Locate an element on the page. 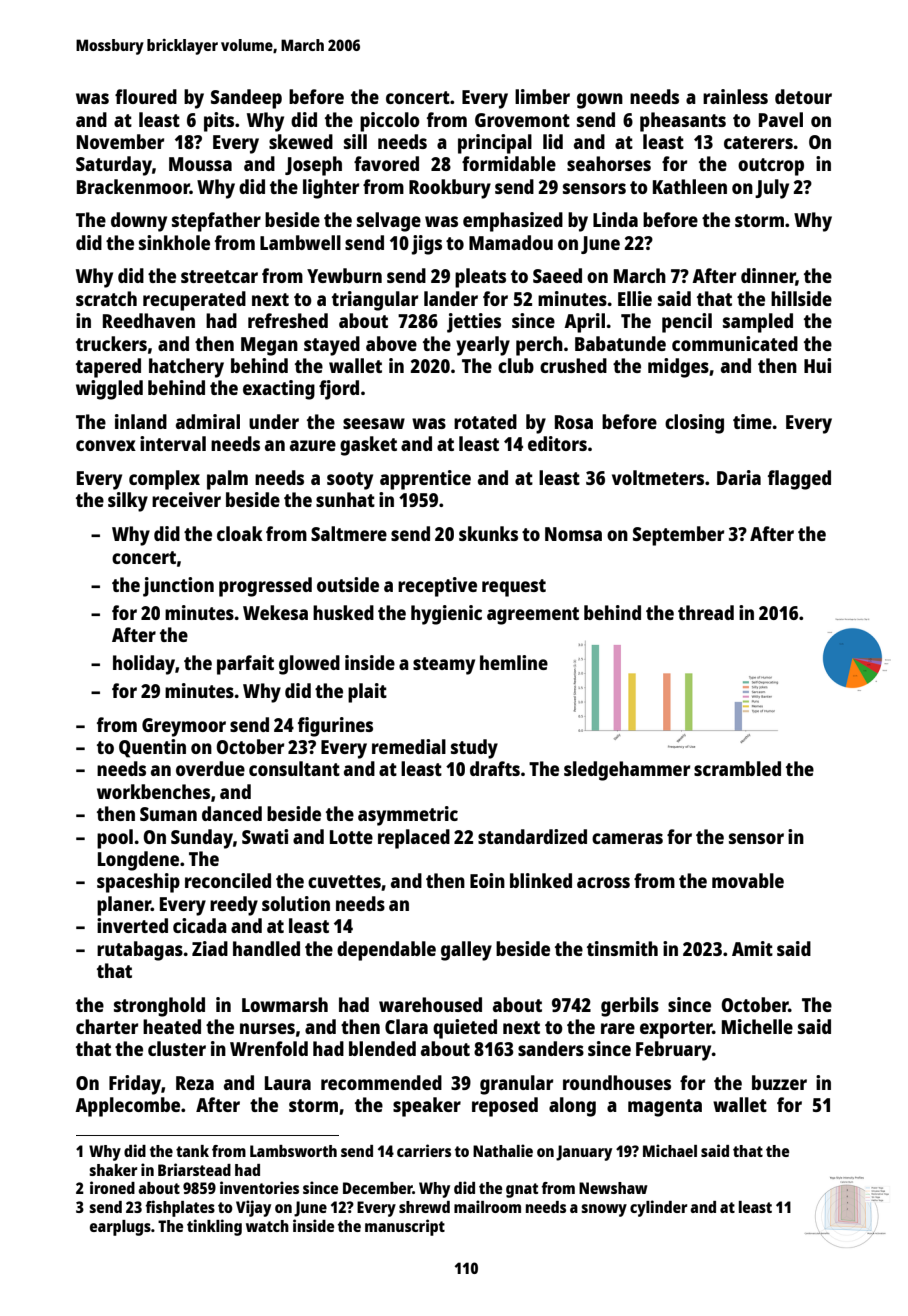 This document has height=1316, width=908. floured is located at coordinates (146, 96).
